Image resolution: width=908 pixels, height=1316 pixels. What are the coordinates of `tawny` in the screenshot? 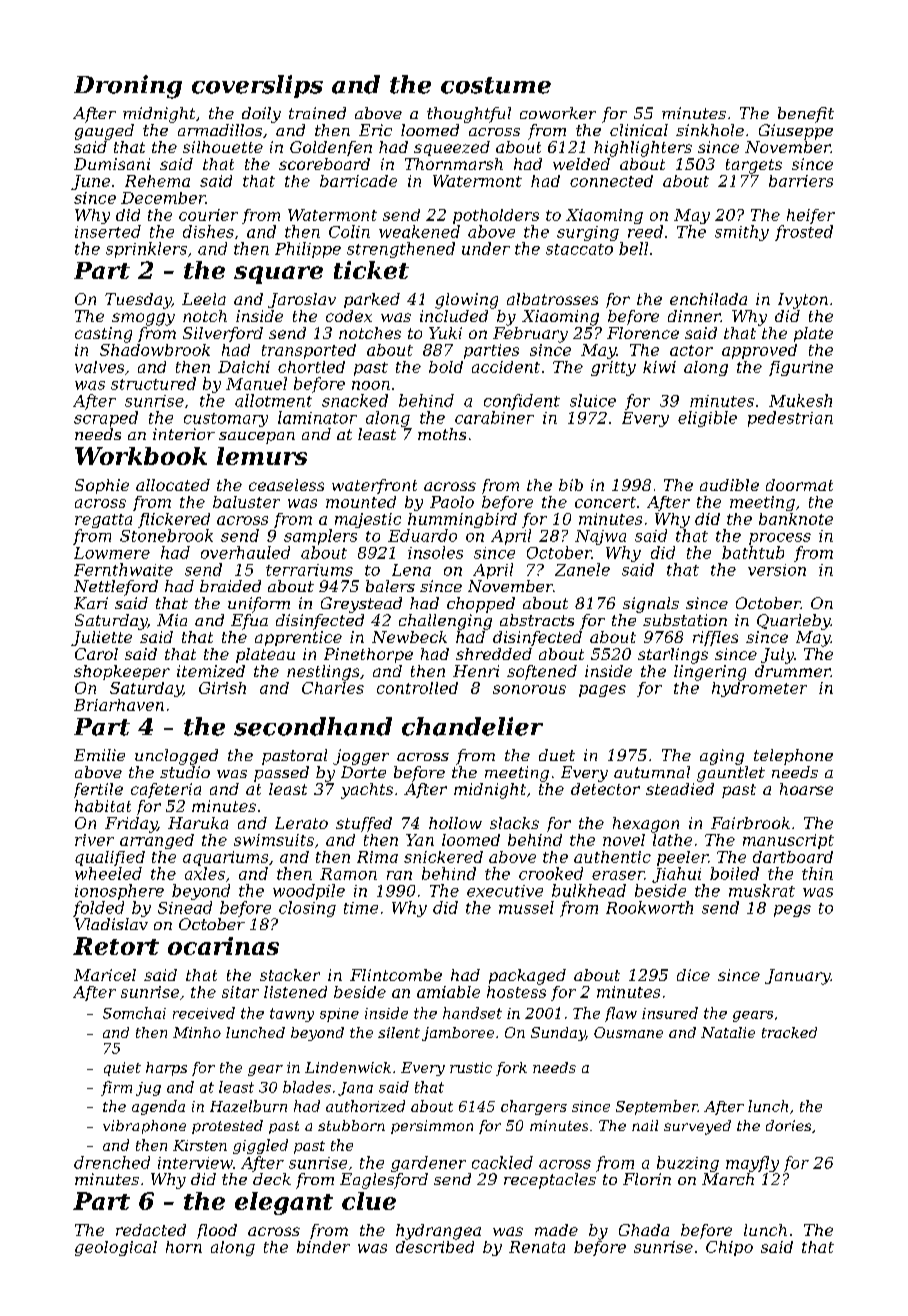 It's located at (292, 1015).
